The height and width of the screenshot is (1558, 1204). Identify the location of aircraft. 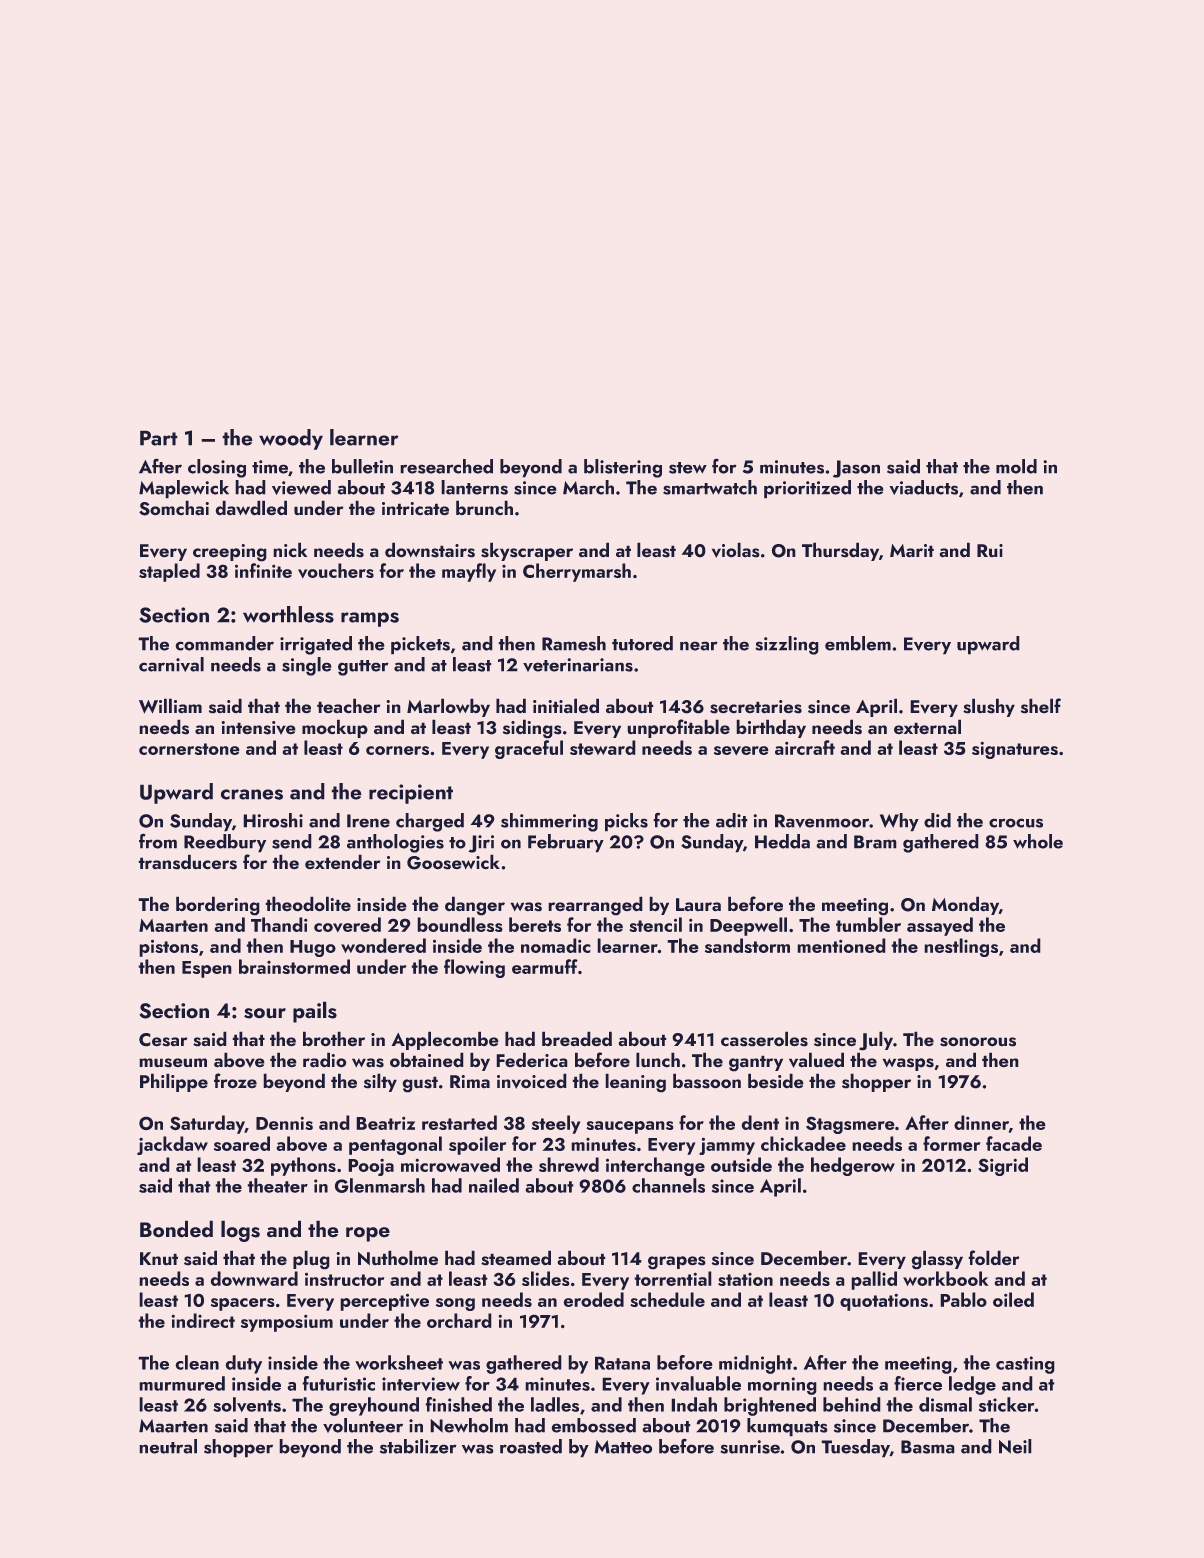
(805, 747).
